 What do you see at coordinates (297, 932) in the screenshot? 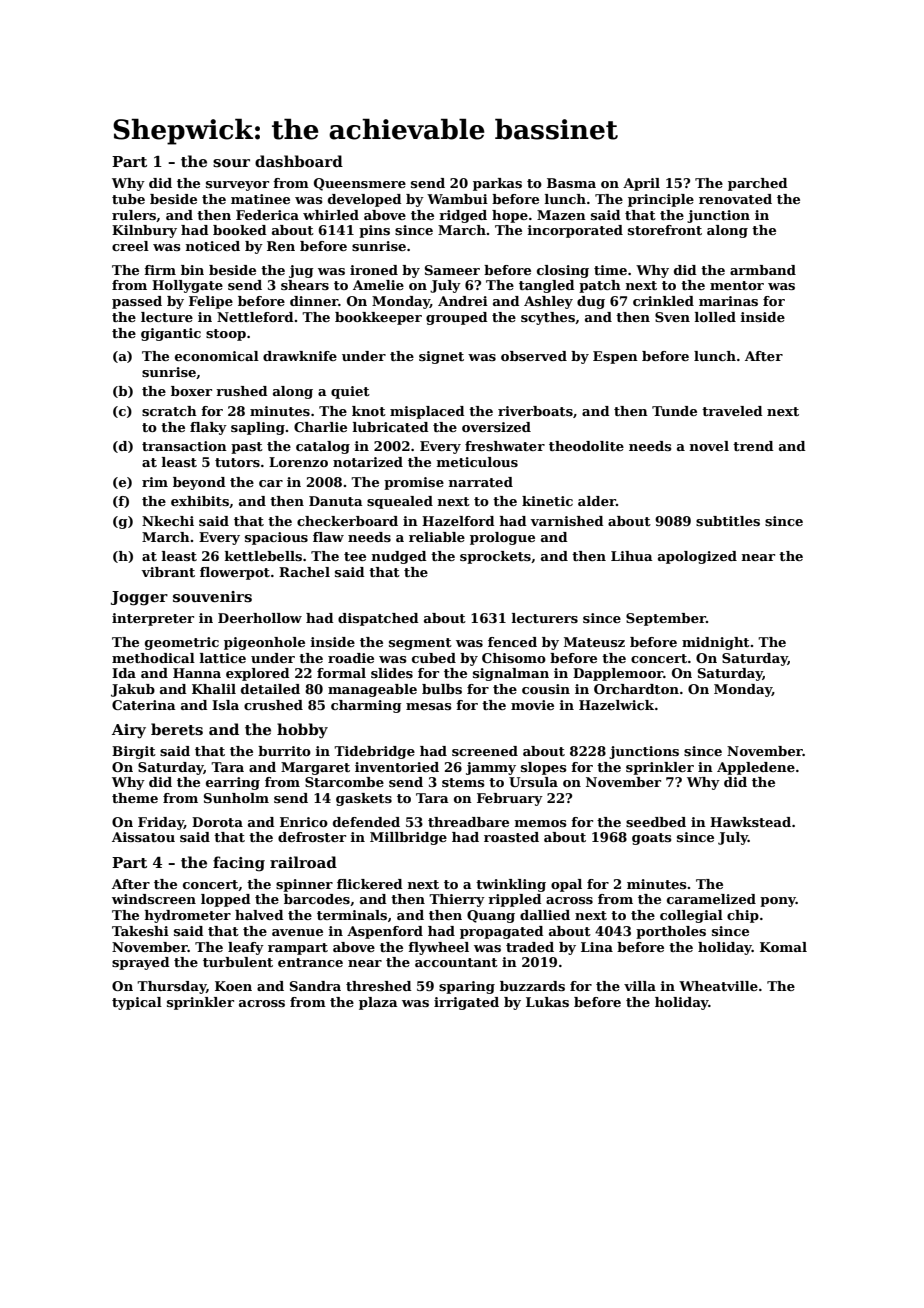
I see `avenue` at bounding box center [297, 932].
